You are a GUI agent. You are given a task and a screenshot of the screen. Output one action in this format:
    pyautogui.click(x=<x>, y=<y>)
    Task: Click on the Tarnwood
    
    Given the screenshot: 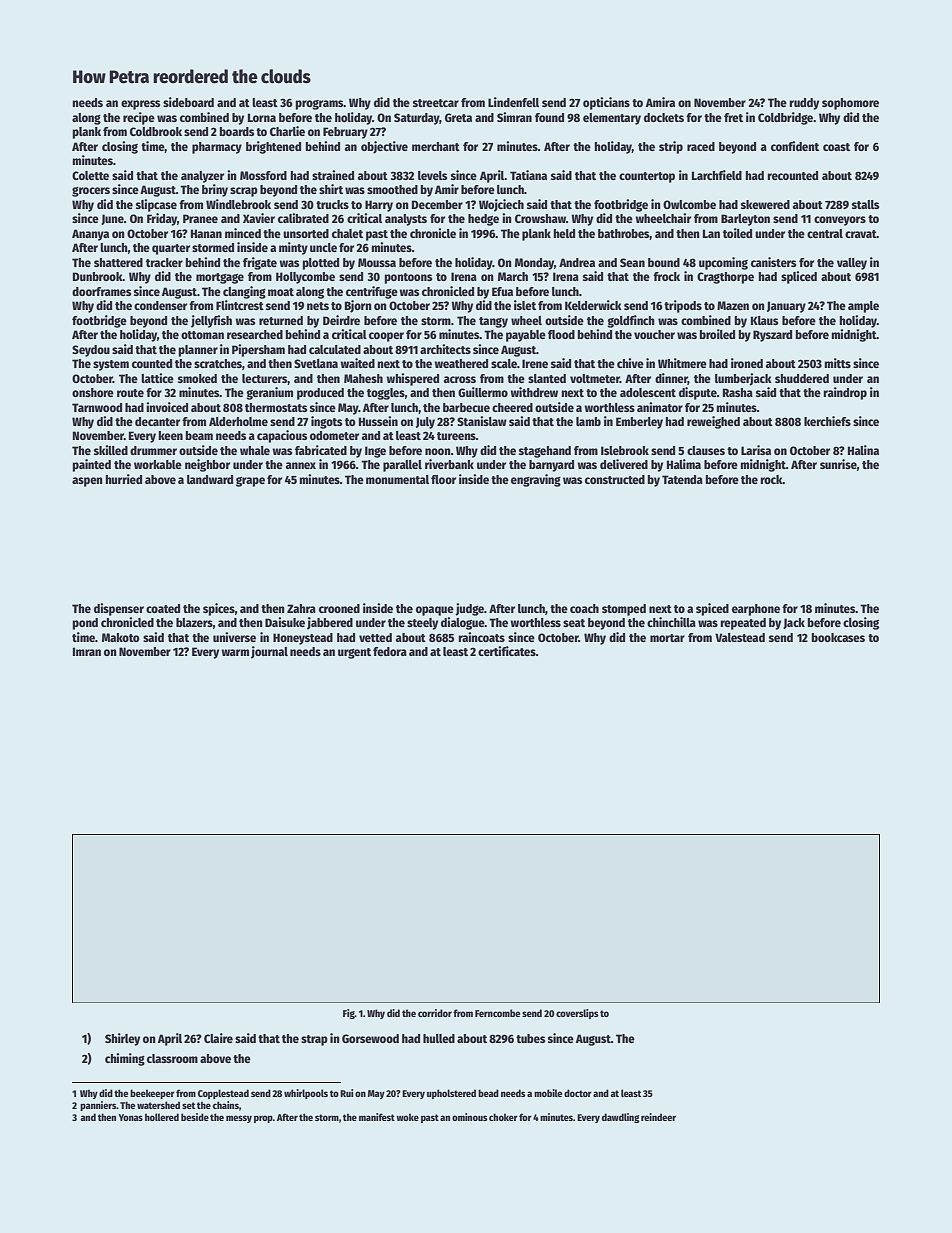 What is the action you would take?
    pyautogui.click(x=97, y=407)
